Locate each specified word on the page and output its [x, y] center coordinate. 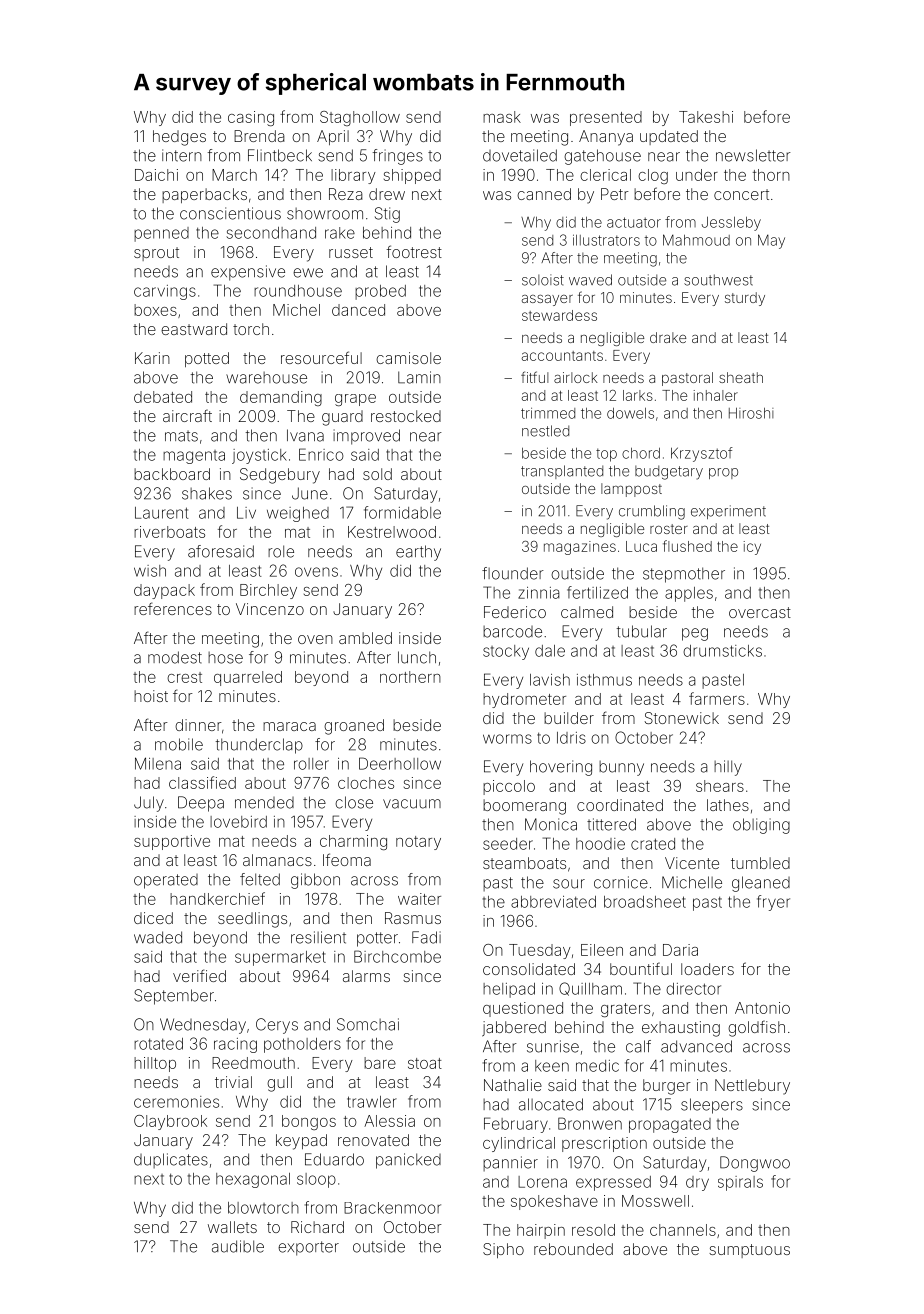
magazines [580, 548]
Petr [615, 194]
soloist [543, 280]
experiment [728, 512]
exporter [308, 1248]
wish [150, 571]
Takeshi [706, 117]
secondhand [271, 233]
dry [697, 1183]
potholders [302, 1045]
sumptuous [749, 1251]
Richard [317, 1227]
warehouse [266, 378]
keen [552, 1066]
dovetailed [520, 155]
